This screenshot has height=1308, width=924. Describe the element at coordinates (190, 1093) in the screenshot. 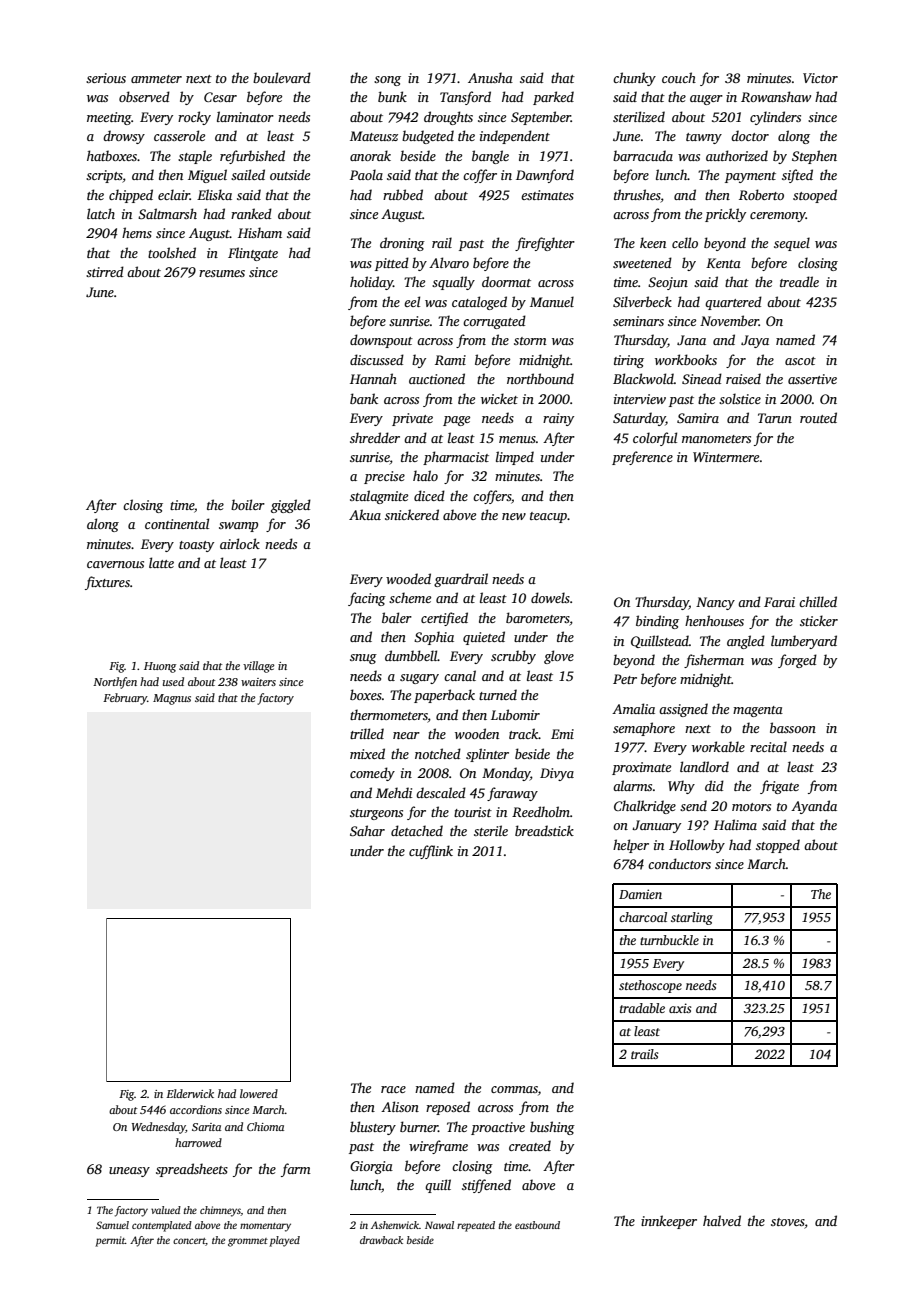

I see `Elderwick` at that location.
